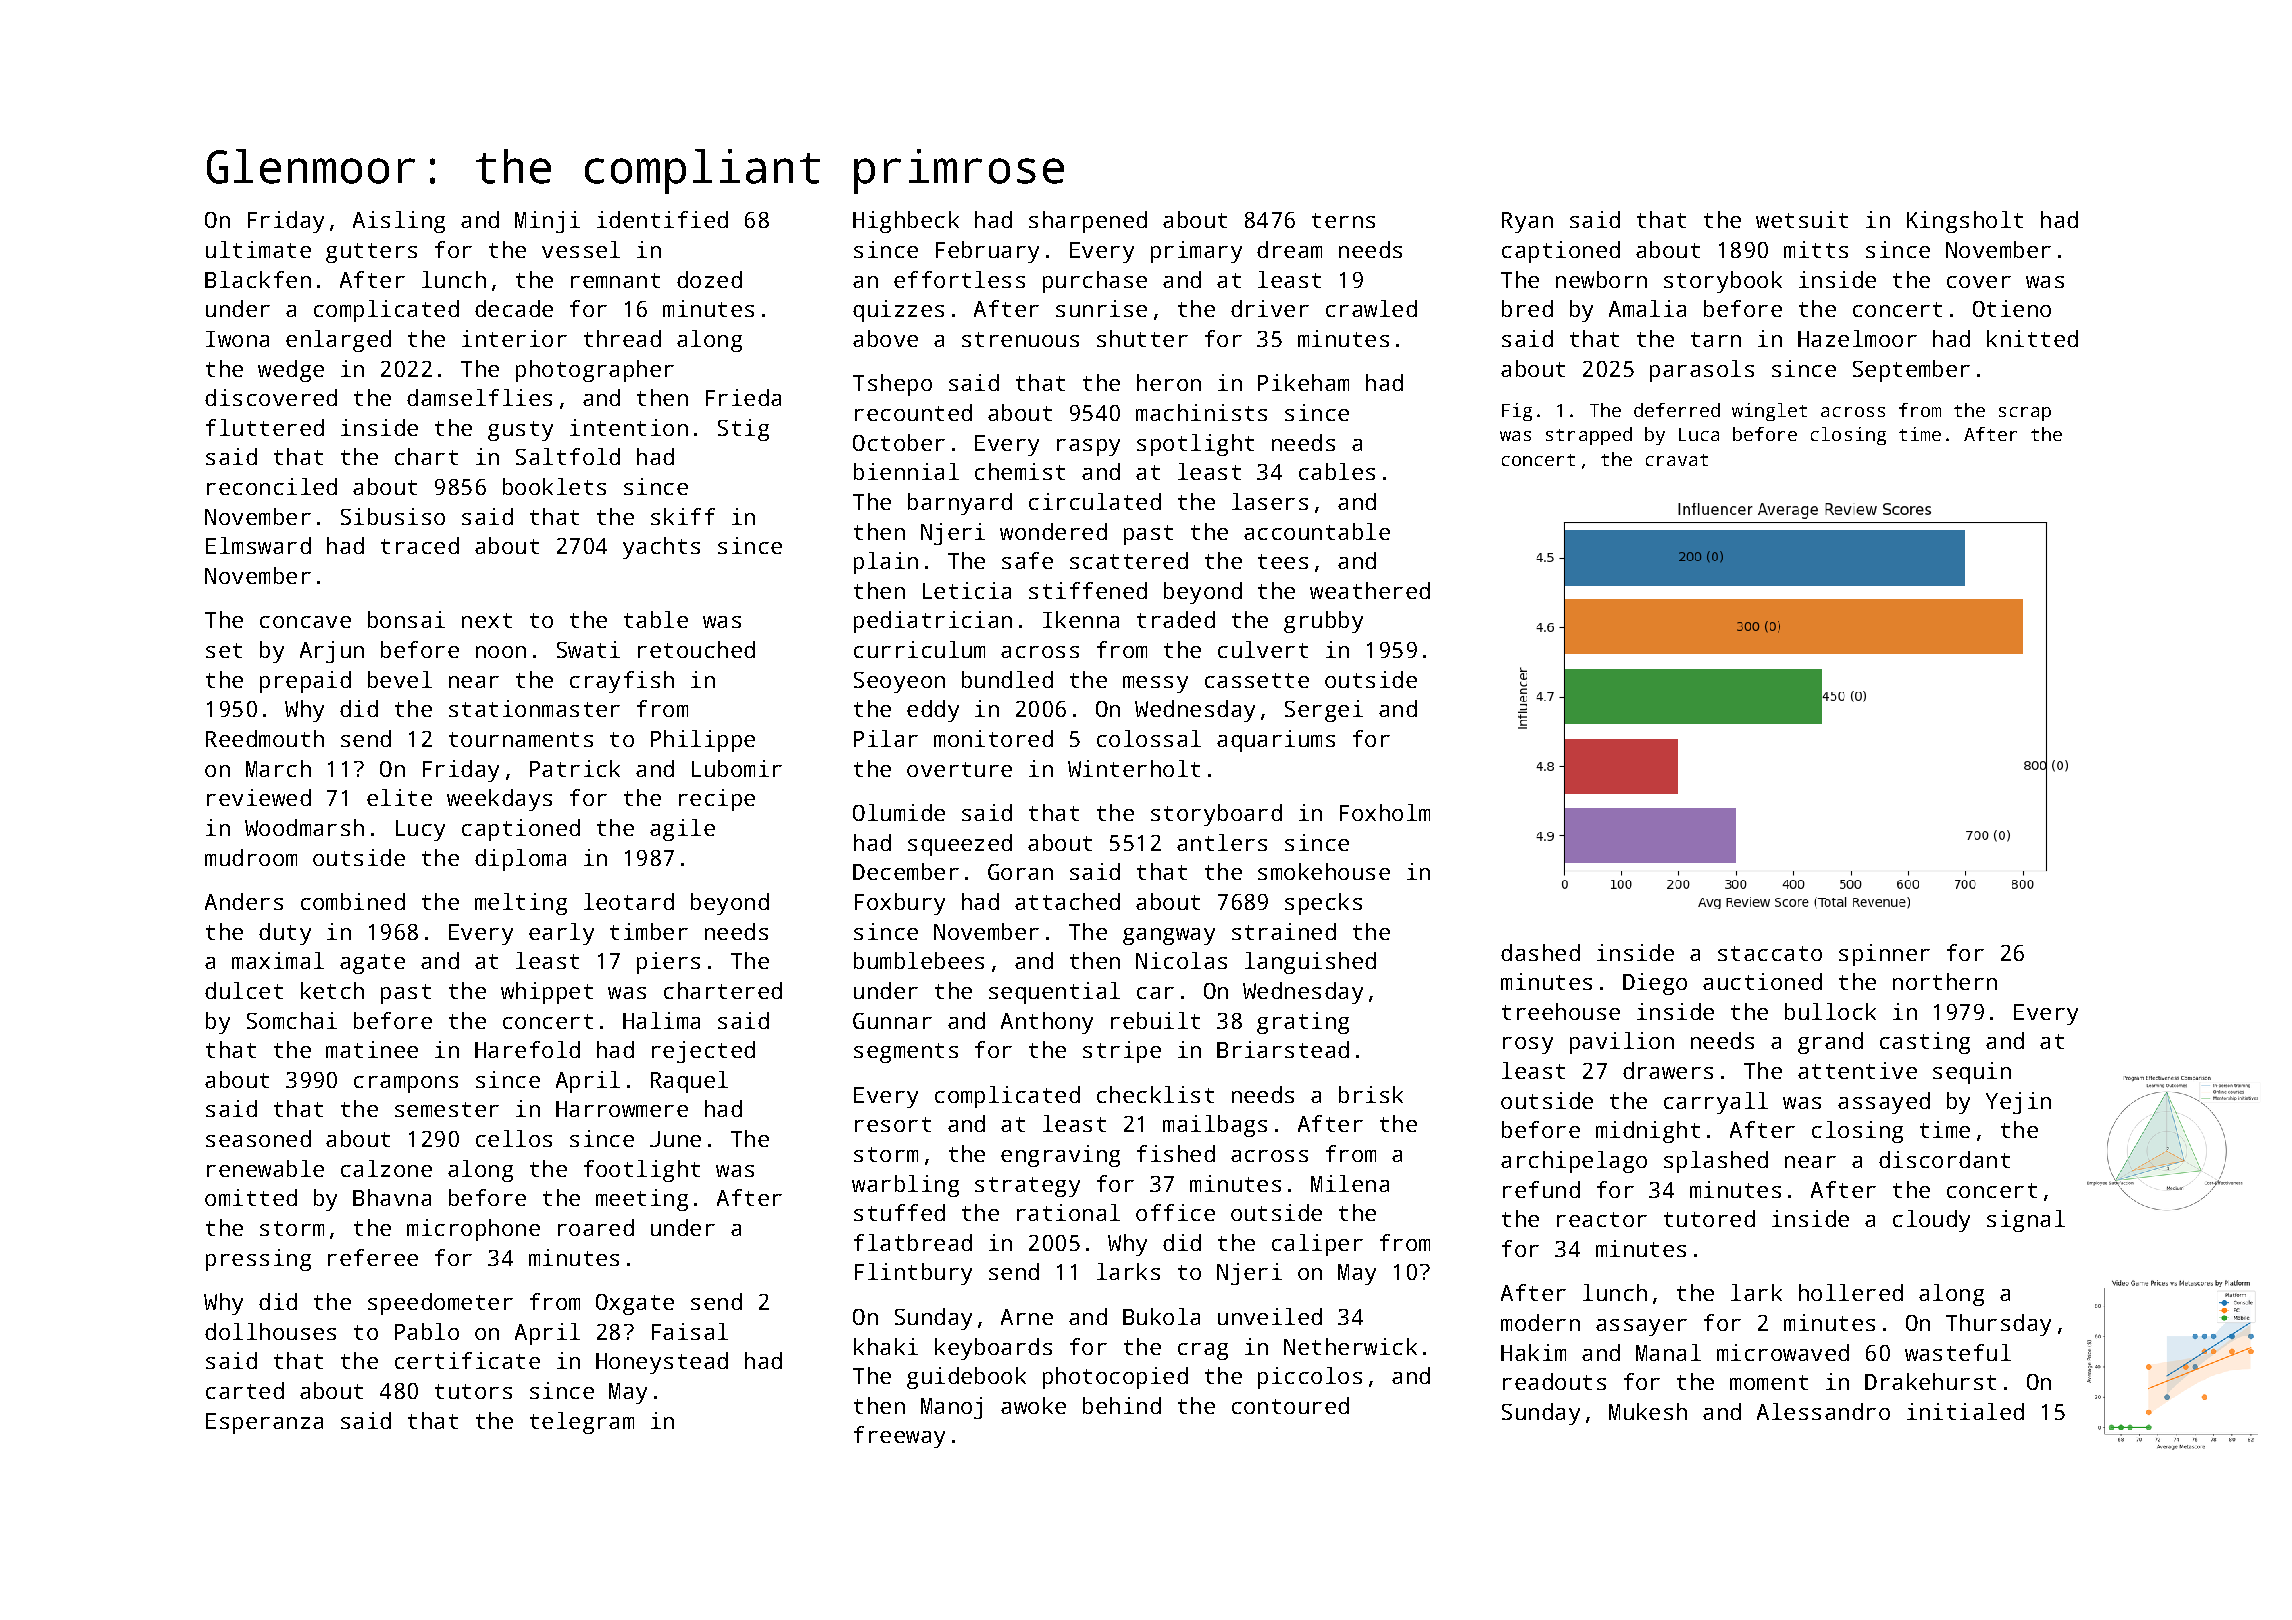  Describe the element at coordinates (1088, 222) in the document. I see `sharpened` at that location.
